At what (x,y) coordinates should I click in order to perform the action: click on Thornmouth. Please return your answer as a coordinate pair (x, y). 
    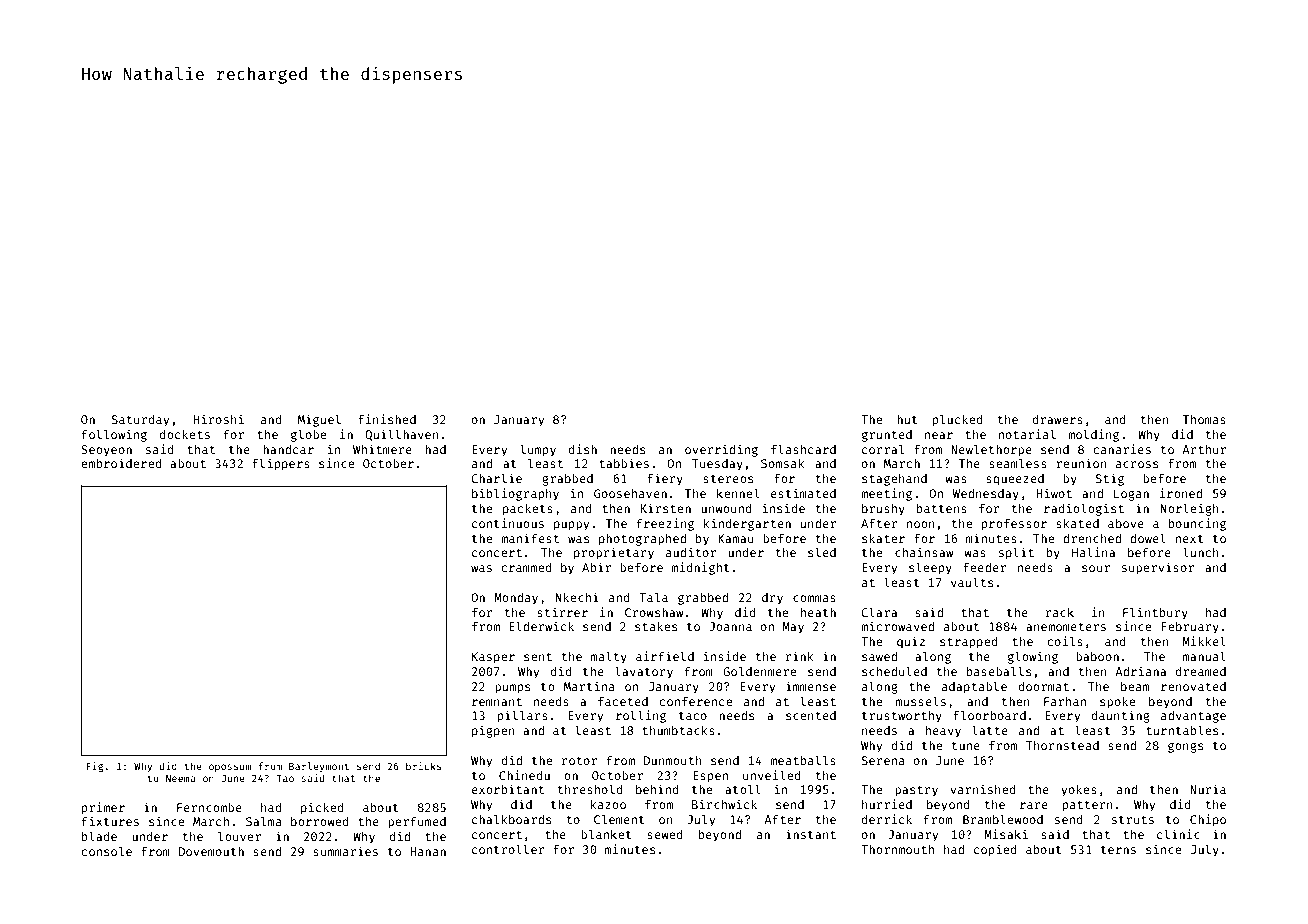
    Looking at the image, I should click on (897, 849).
